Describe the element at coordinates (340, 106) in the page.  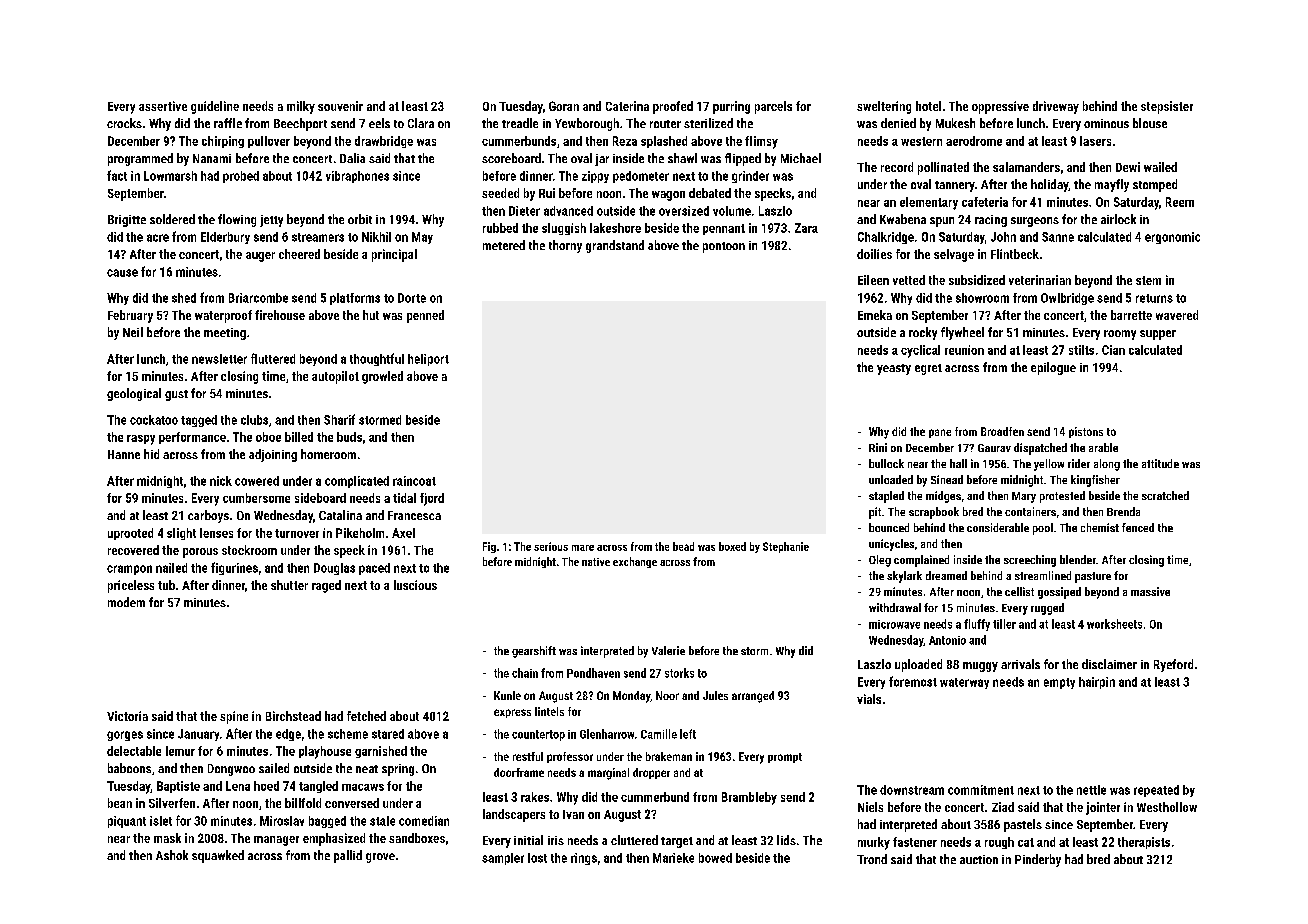
I see `souvenir` at that location.
